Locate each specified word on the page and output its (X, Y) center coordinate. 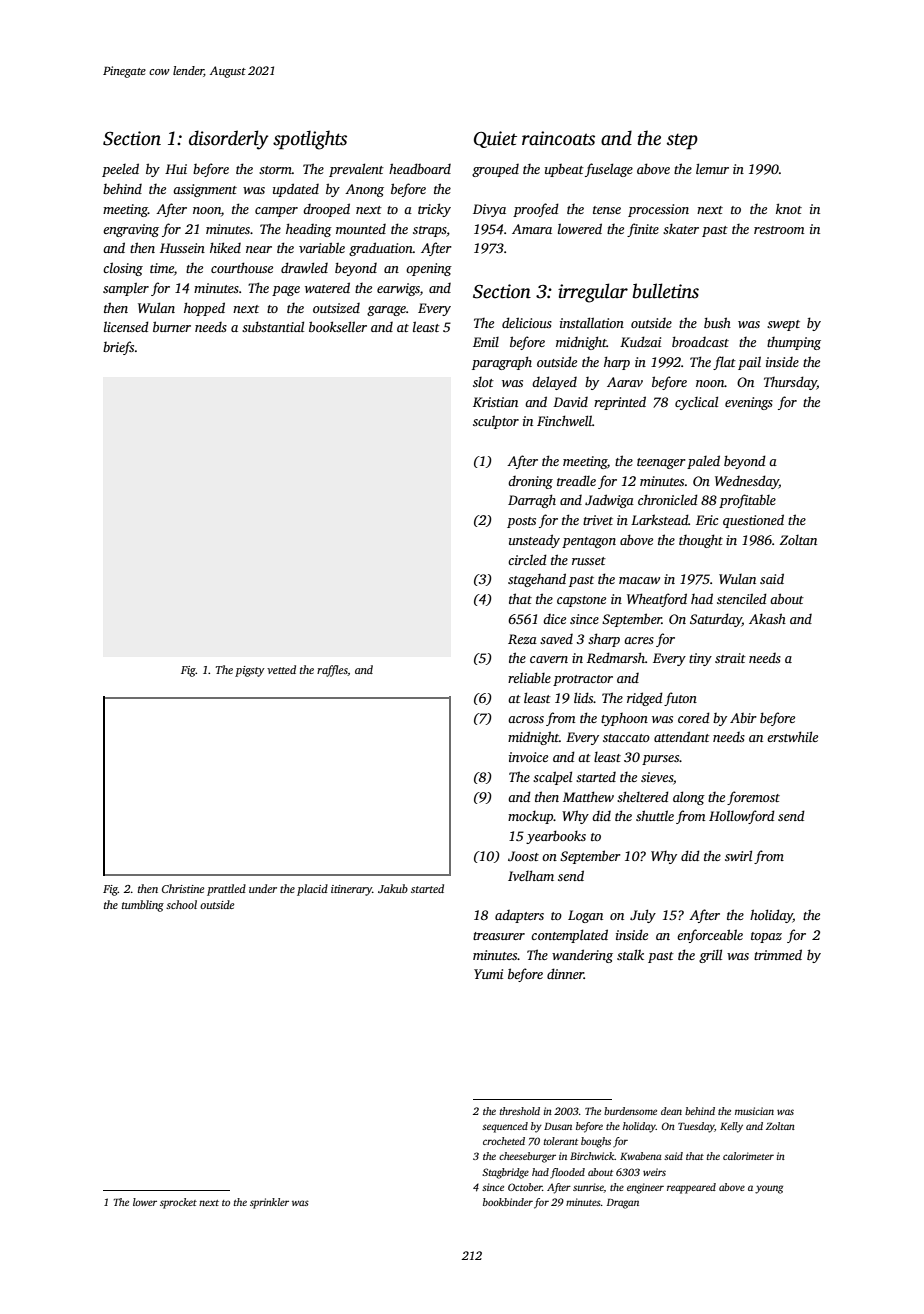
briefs (118, 348)
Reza (522, 639)
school (181, 904)
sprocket (178, 1203)
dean (671, 1111)
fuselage (609, 170)
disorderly (229, 140)
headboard (420, 168)
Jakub (393, 888)
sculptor (496, 422)
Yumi (488, 974)
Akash (767, 618)
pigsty (250, 671)
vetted (281, 669)
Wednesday (747, 482)
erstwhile (792, 736)
